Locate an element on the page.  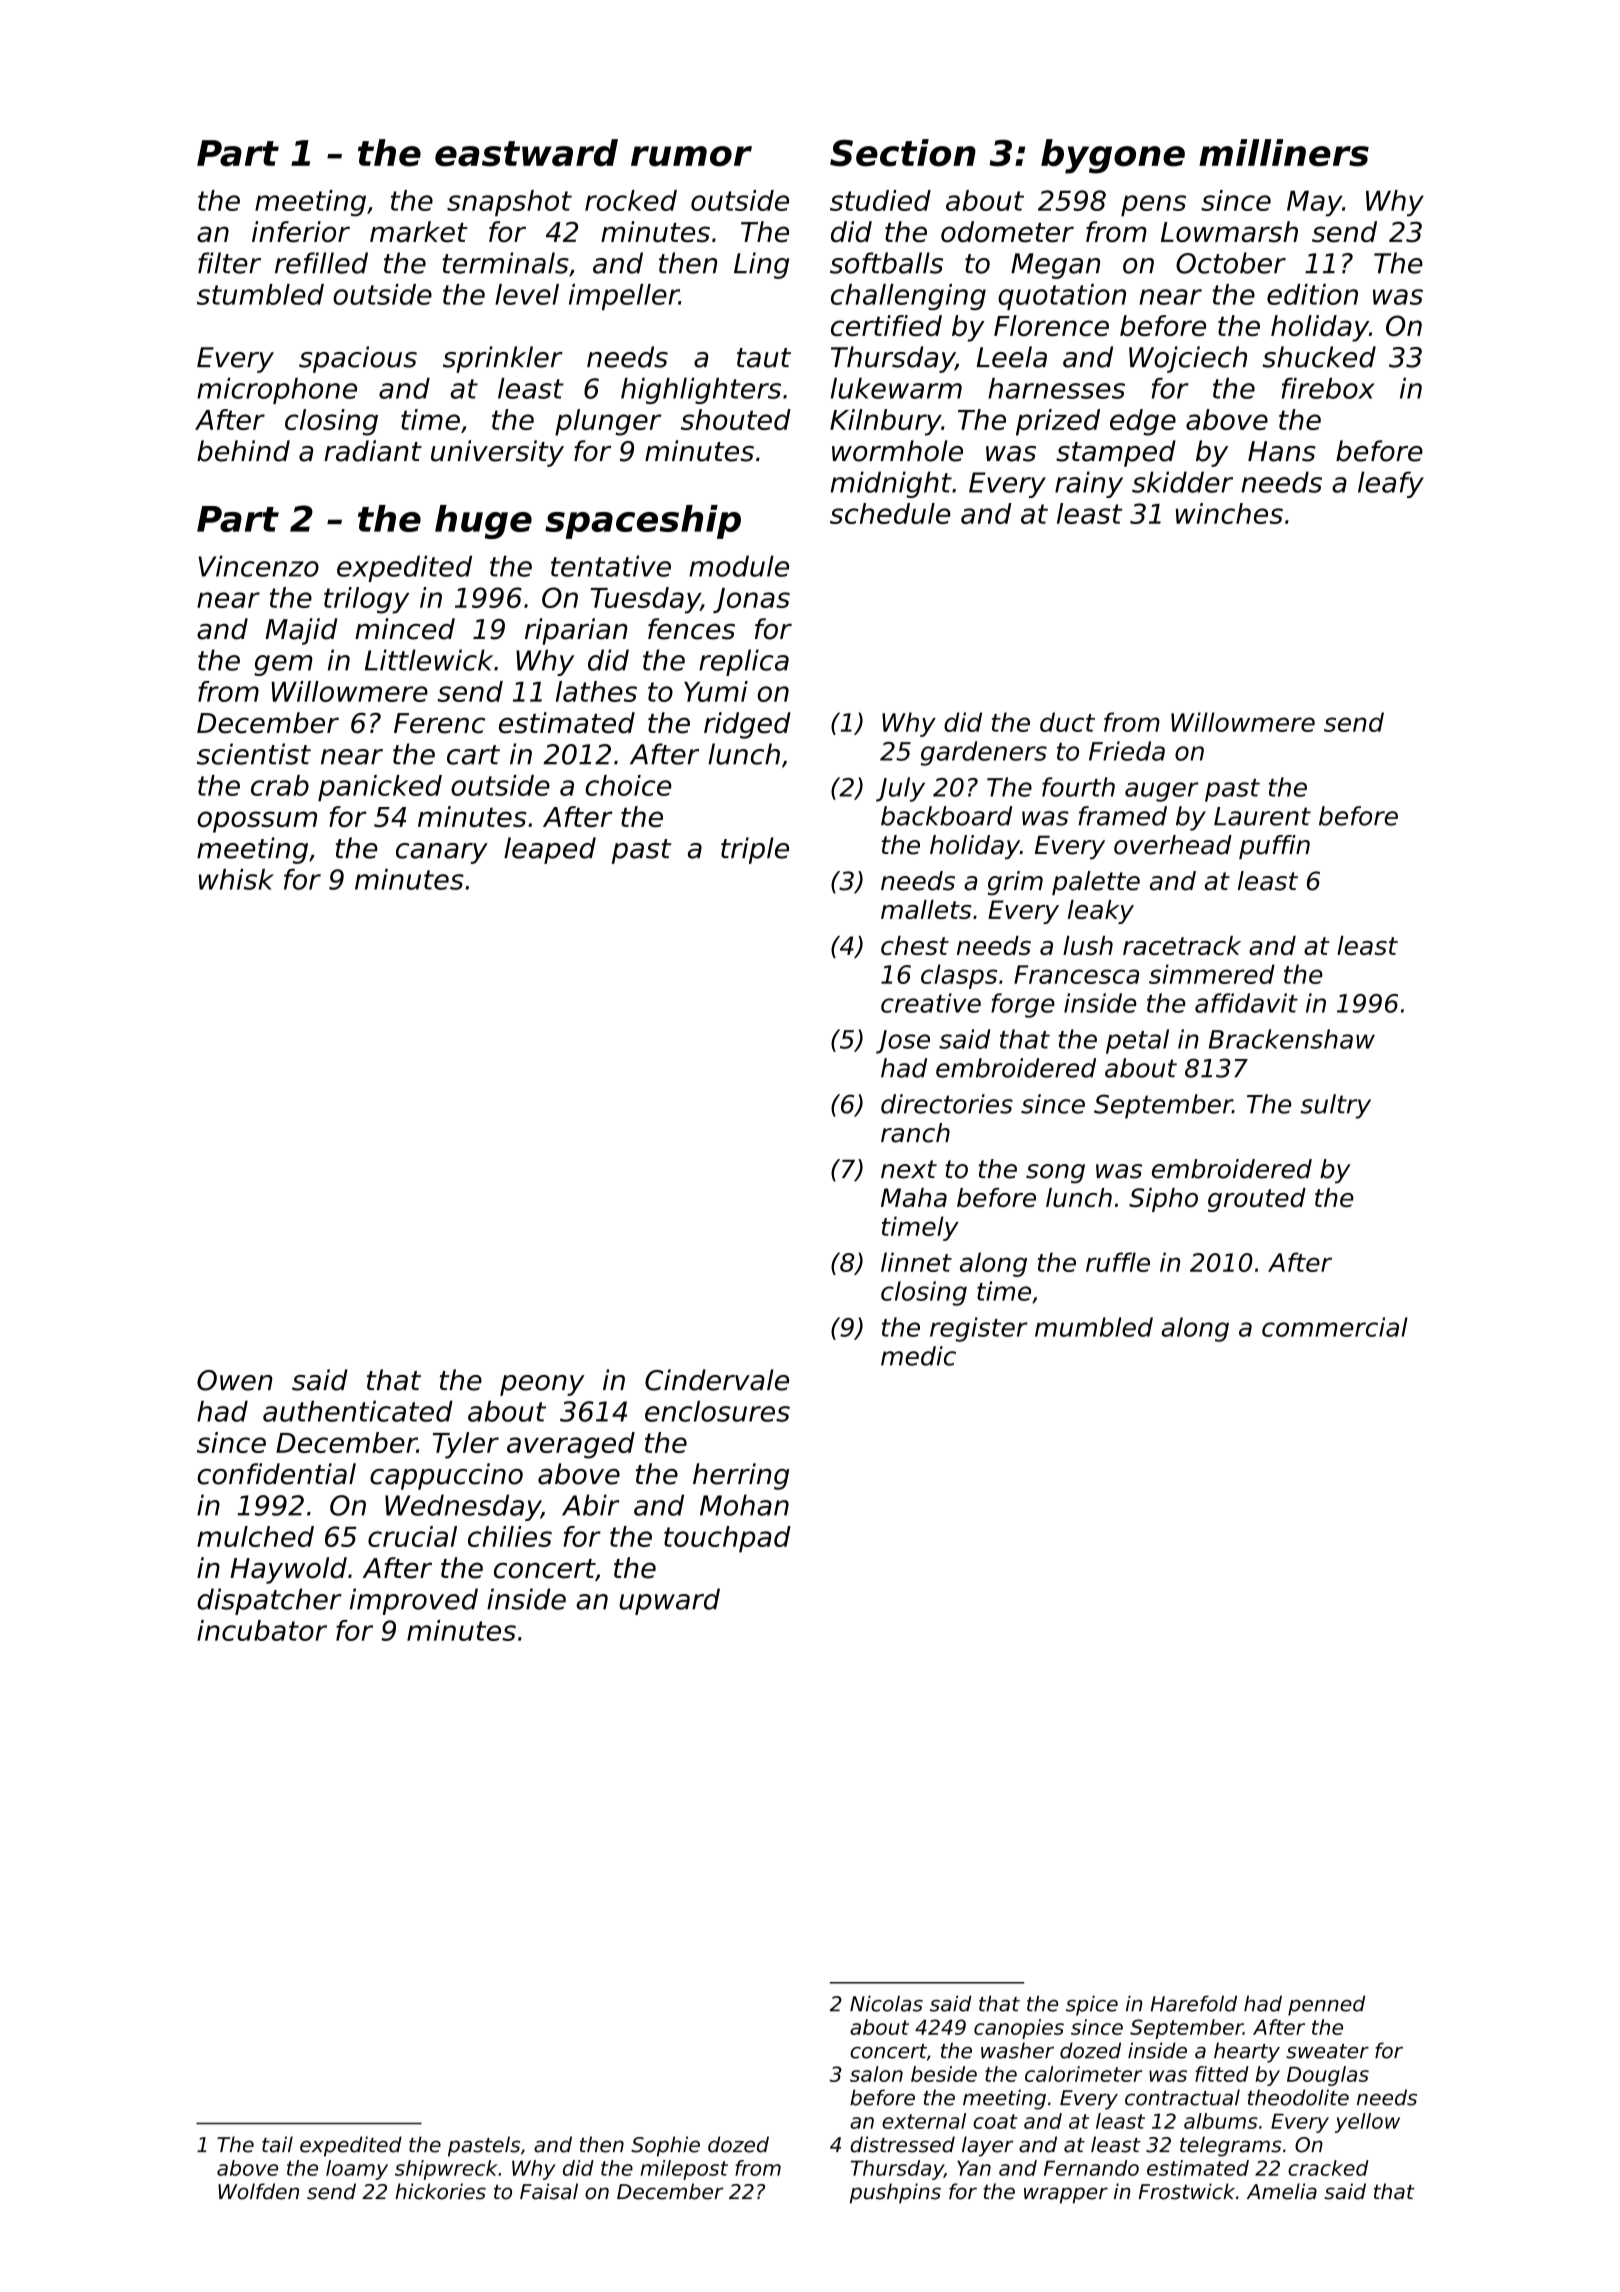
spice is located at coordinates (1092, 2005).
